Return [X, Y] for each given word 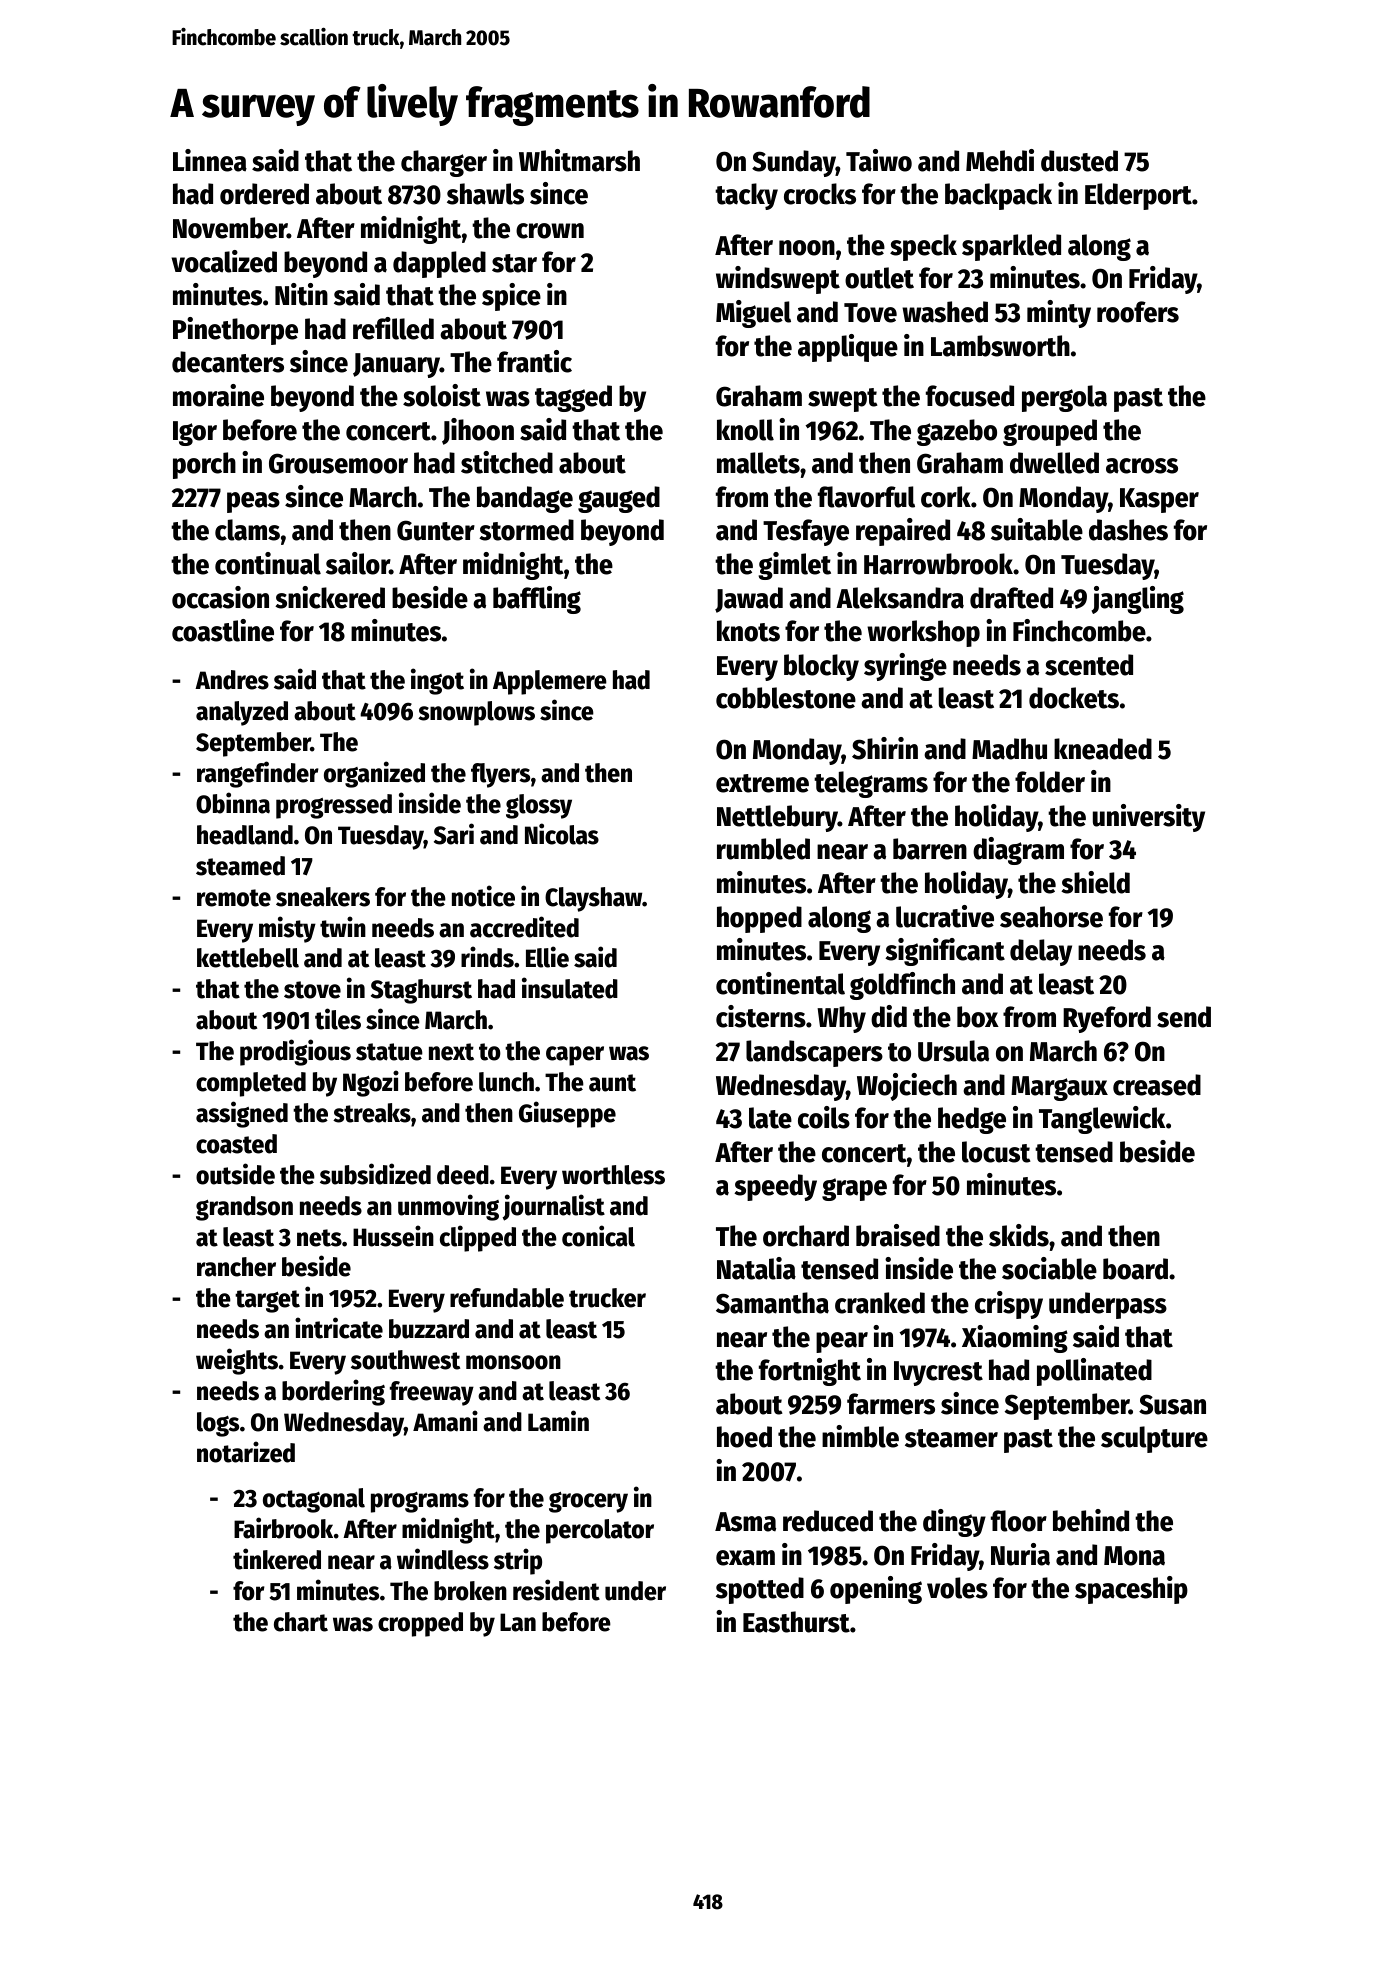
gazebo [957, 432]
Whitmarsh [579, 160]
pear [842, 1342]
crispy [1009, 1305]
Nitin [301, 294]
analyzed [242, 713]
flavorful [866, 497]
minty [1059, 314]
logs [218, 1424]
